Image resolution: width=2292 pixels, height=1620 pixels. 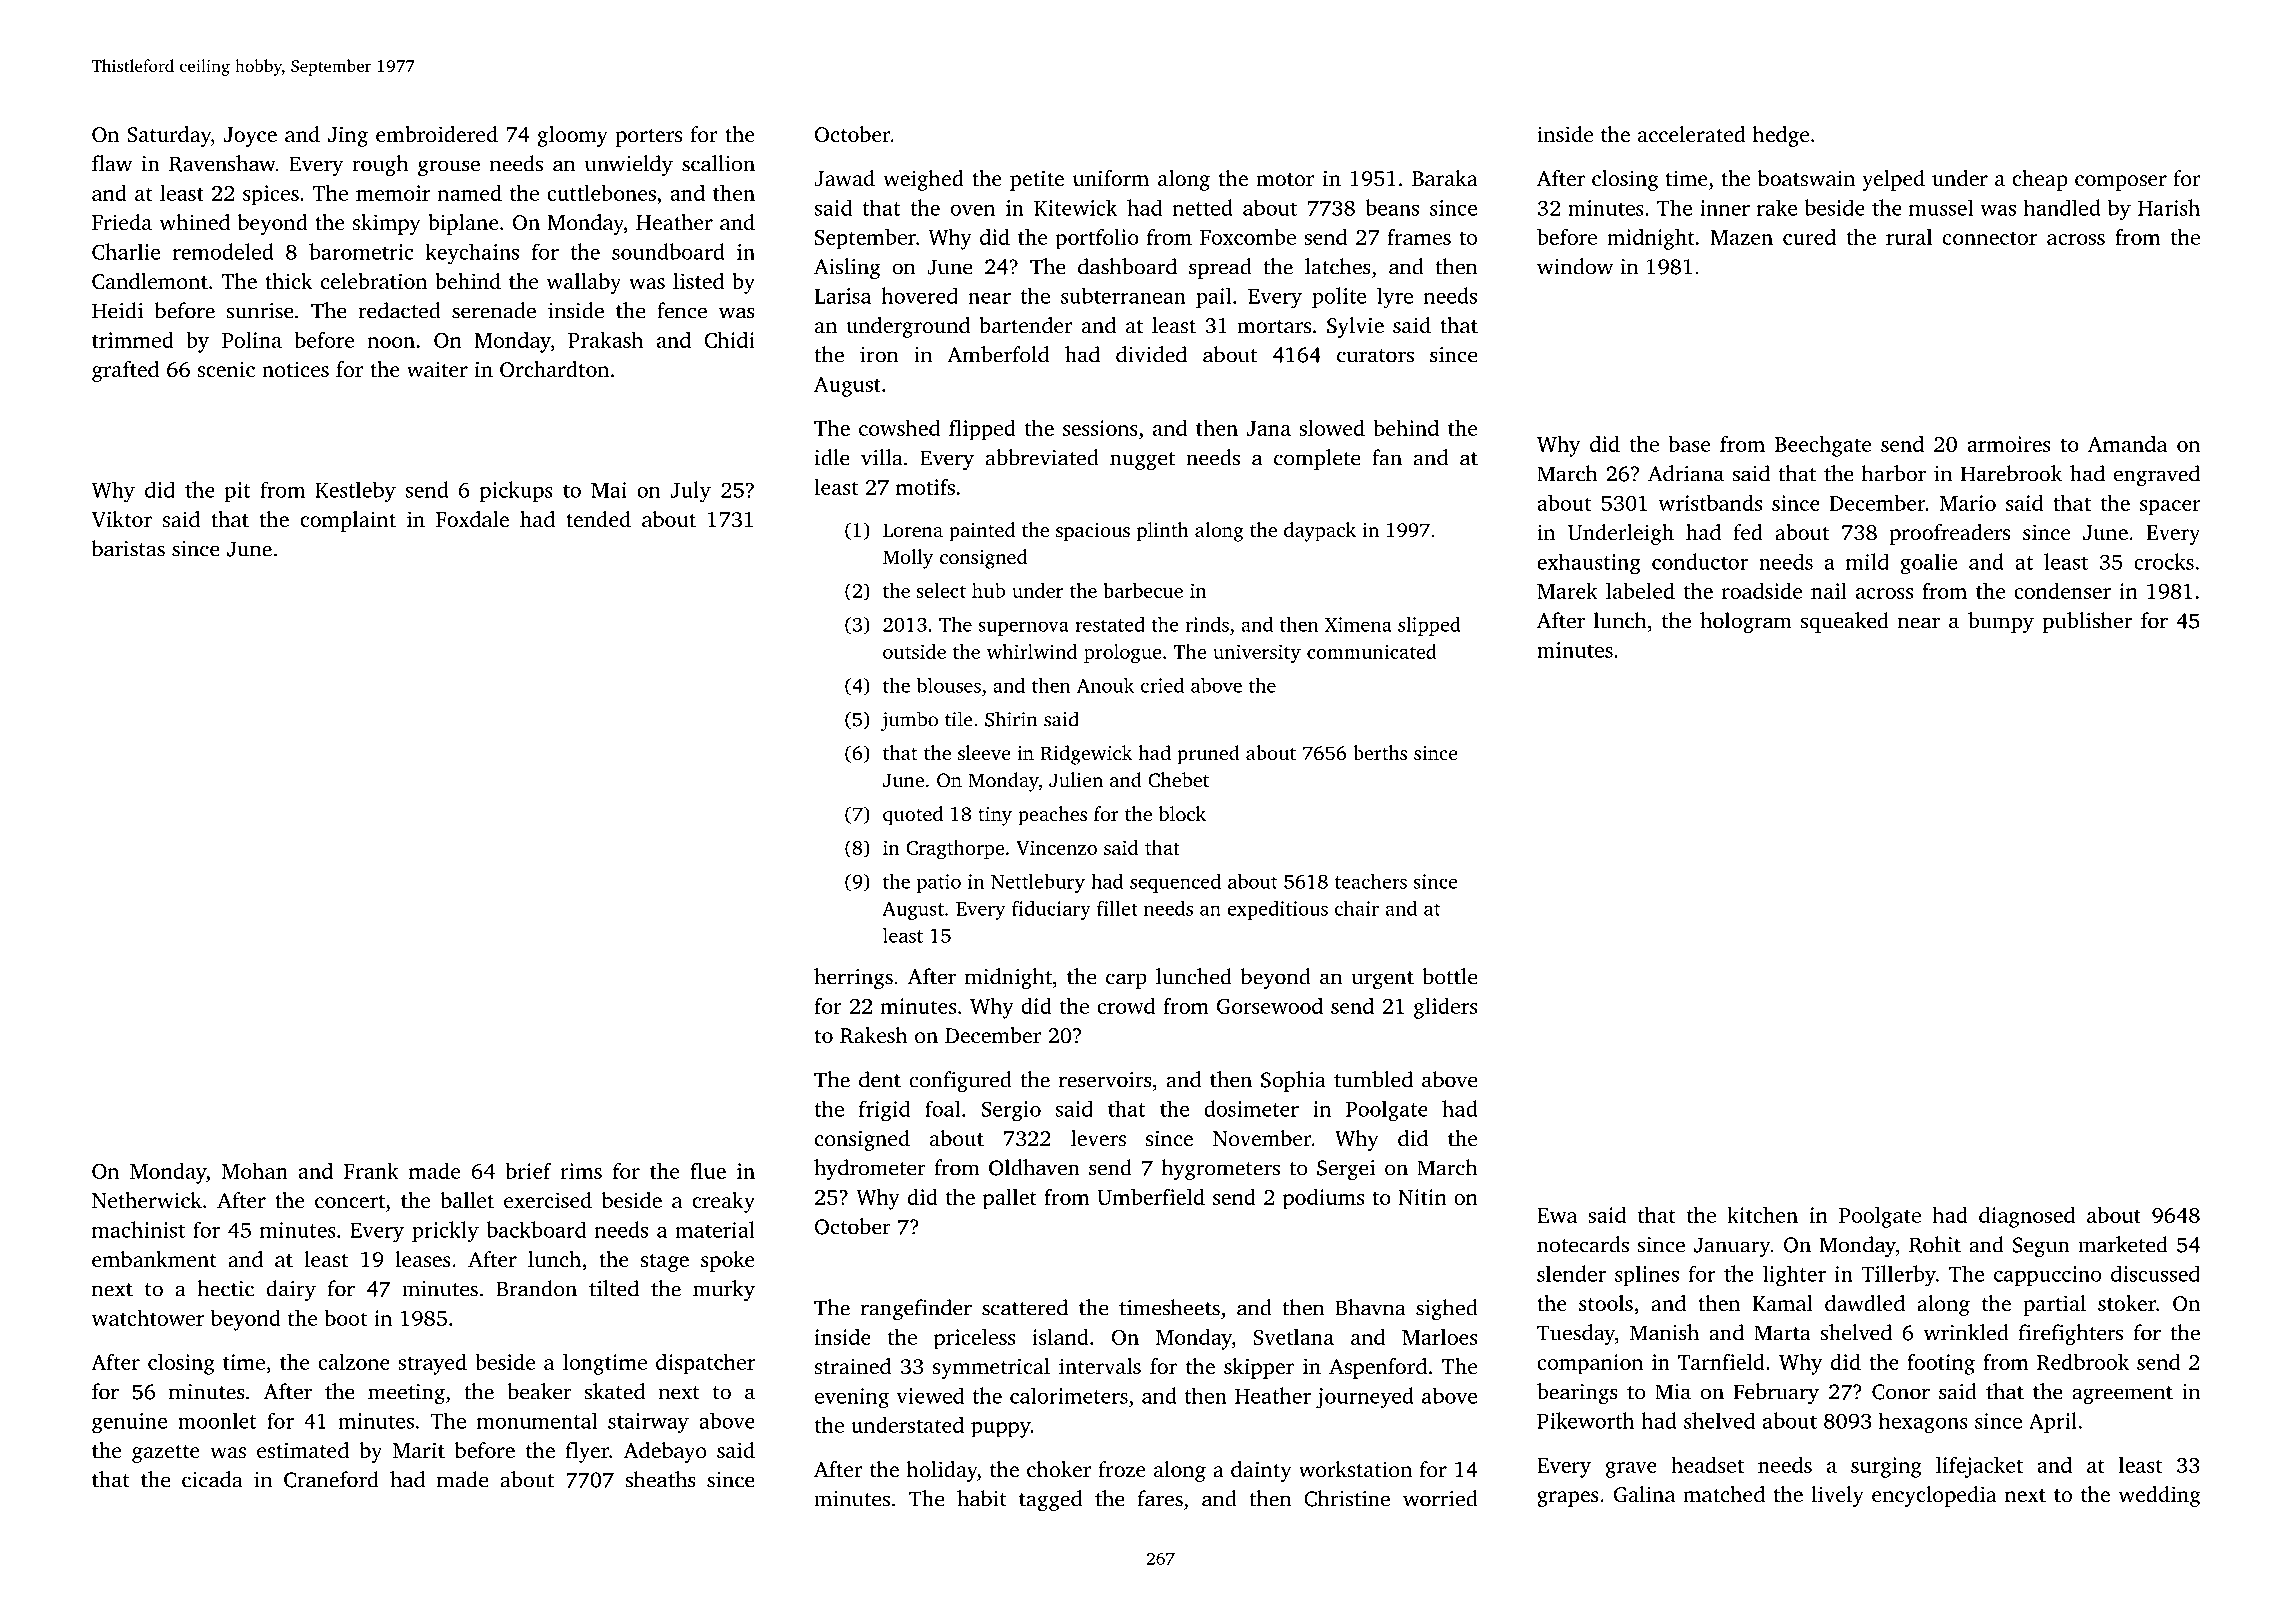 What do you see at coordinates (1794, 1276) in the screenshot?
I see `lighter` at bounding box center [1794, 1276].
